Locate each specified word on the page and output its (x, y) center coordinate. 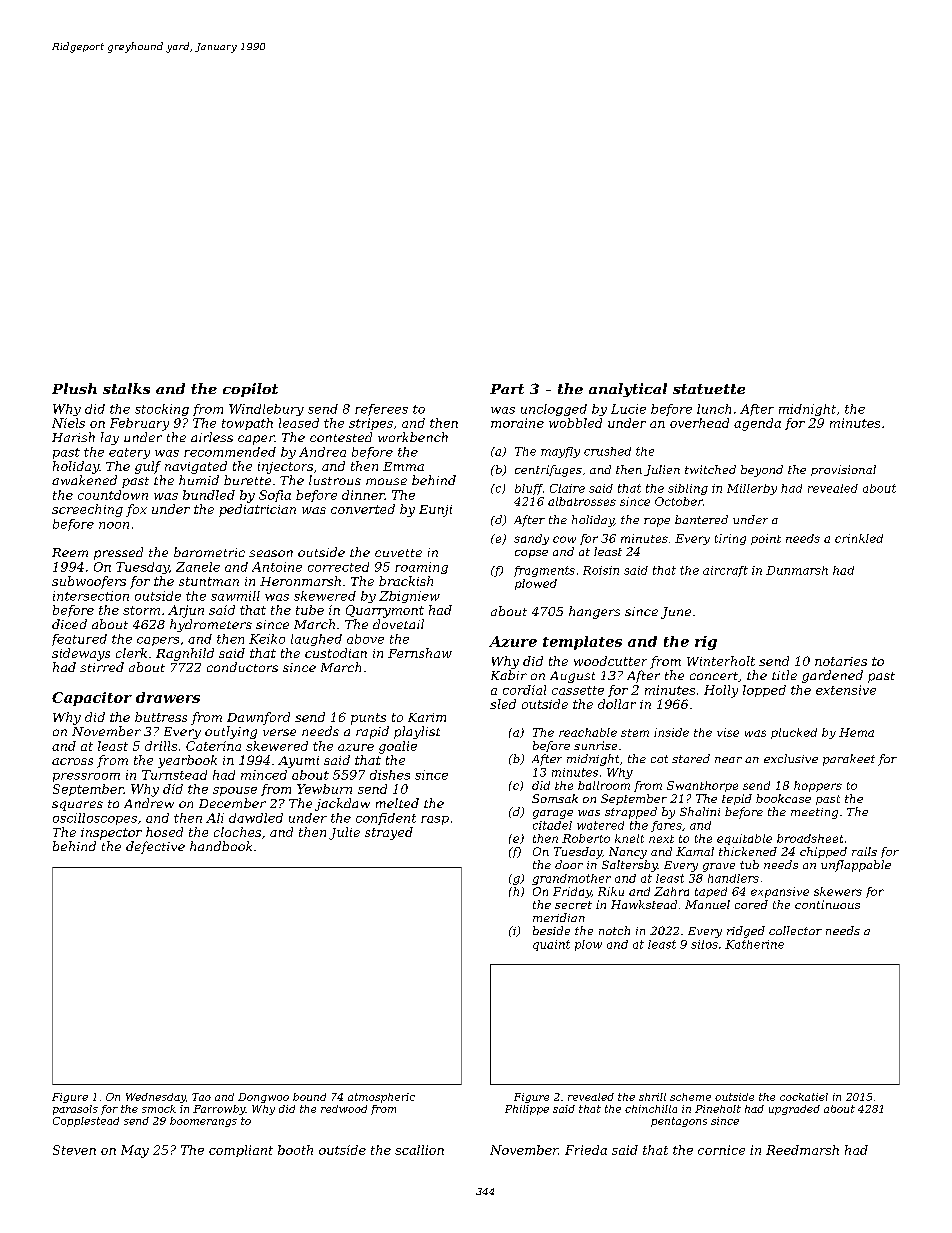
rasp (435, 820)
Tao (201, 1097)
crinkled (859, 538)
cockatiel (804, 1097)
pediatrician (257, 510)
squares (77, 806)
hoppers (818, 786)
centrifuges (548, 471)
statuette (709, 389)
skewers (838, 891)
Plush (74, 388)
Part (507, 389)
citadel (552, 825)
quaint (551, 945)
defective (155, 847)
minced (264, 775)
